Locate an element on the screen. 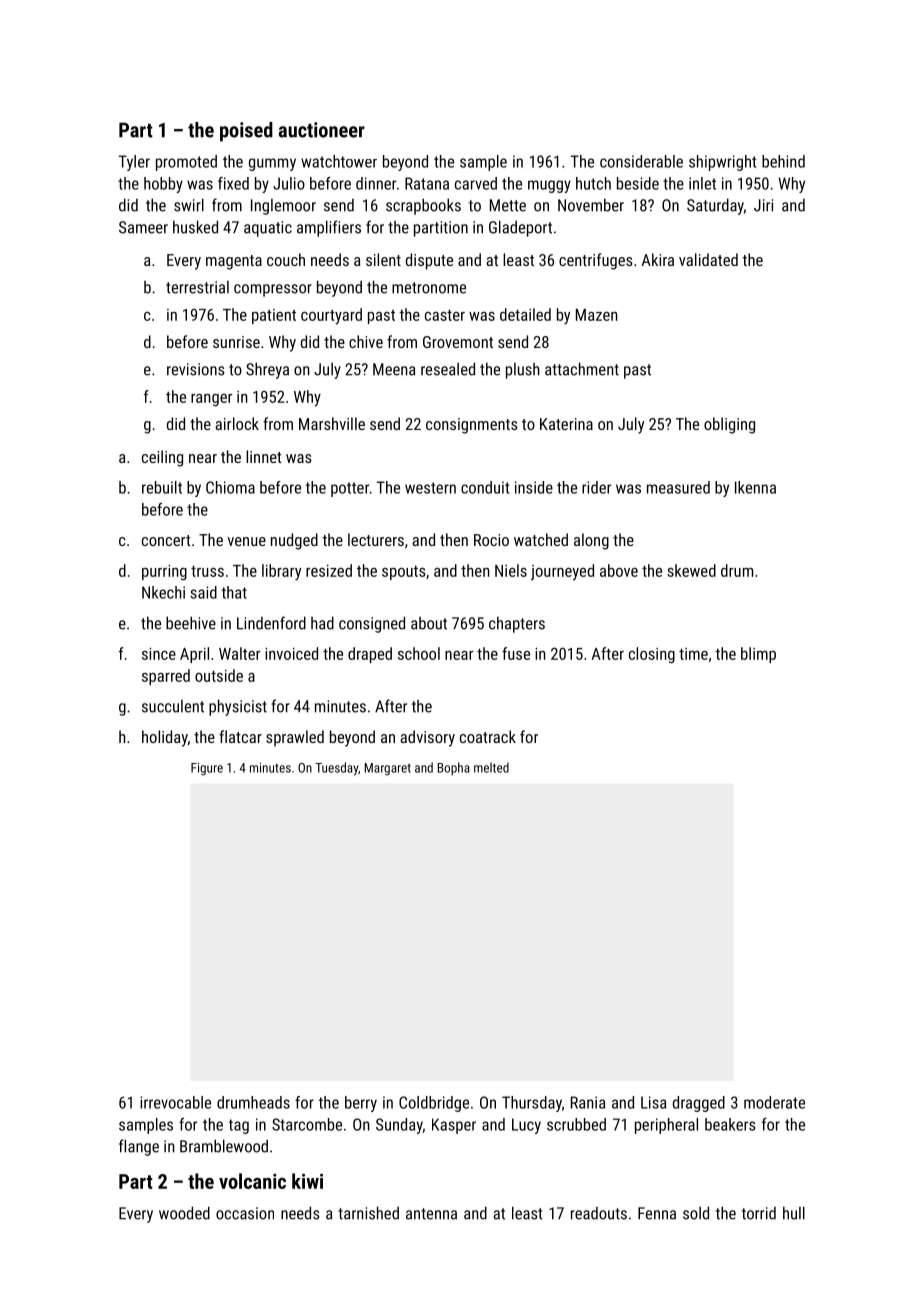 The width and height of the screenshot is (924, 1308). blimp is located at coordinates (758, 655).
